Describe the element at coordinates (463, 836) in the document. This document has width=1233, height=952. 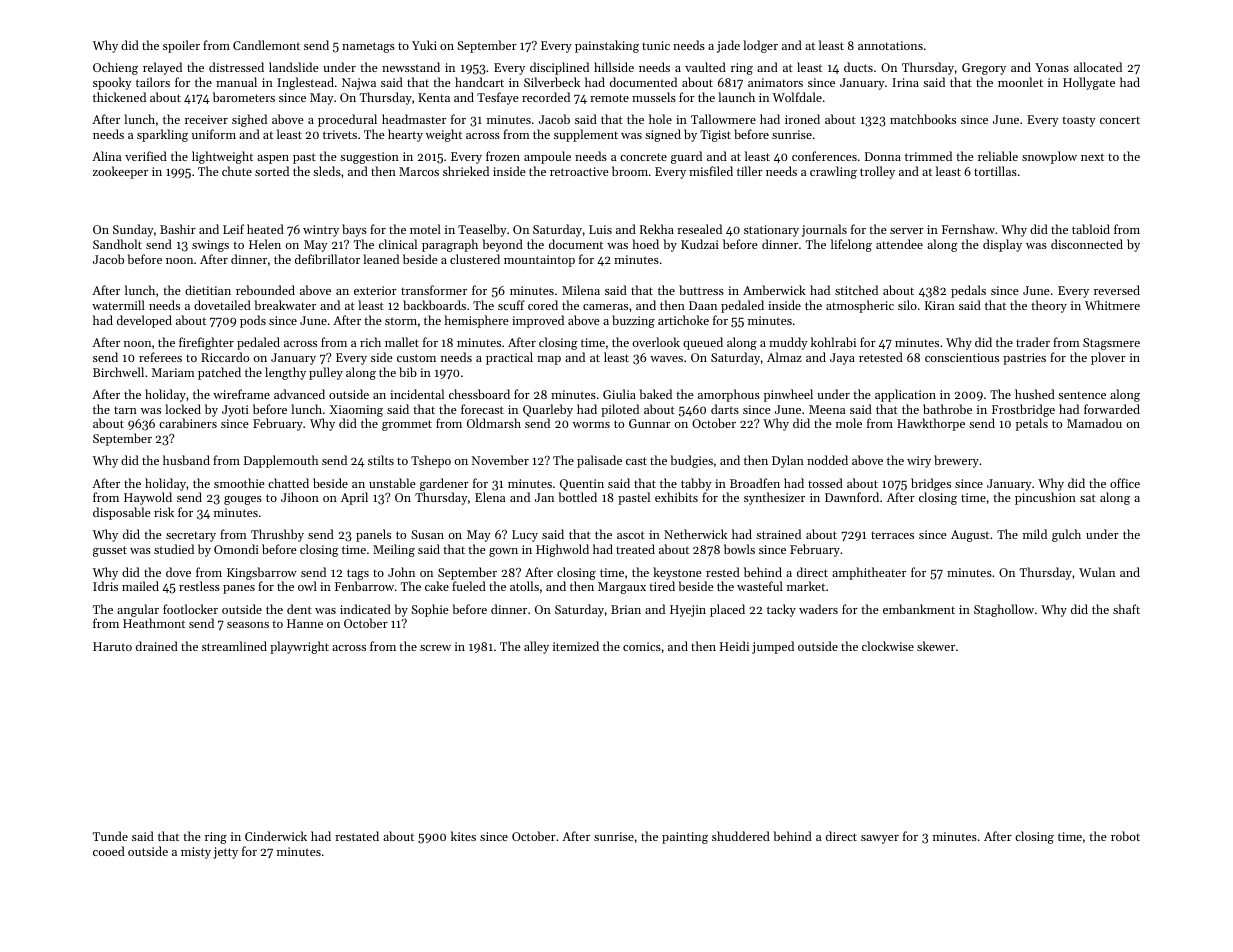
I see `kites` at that location.
